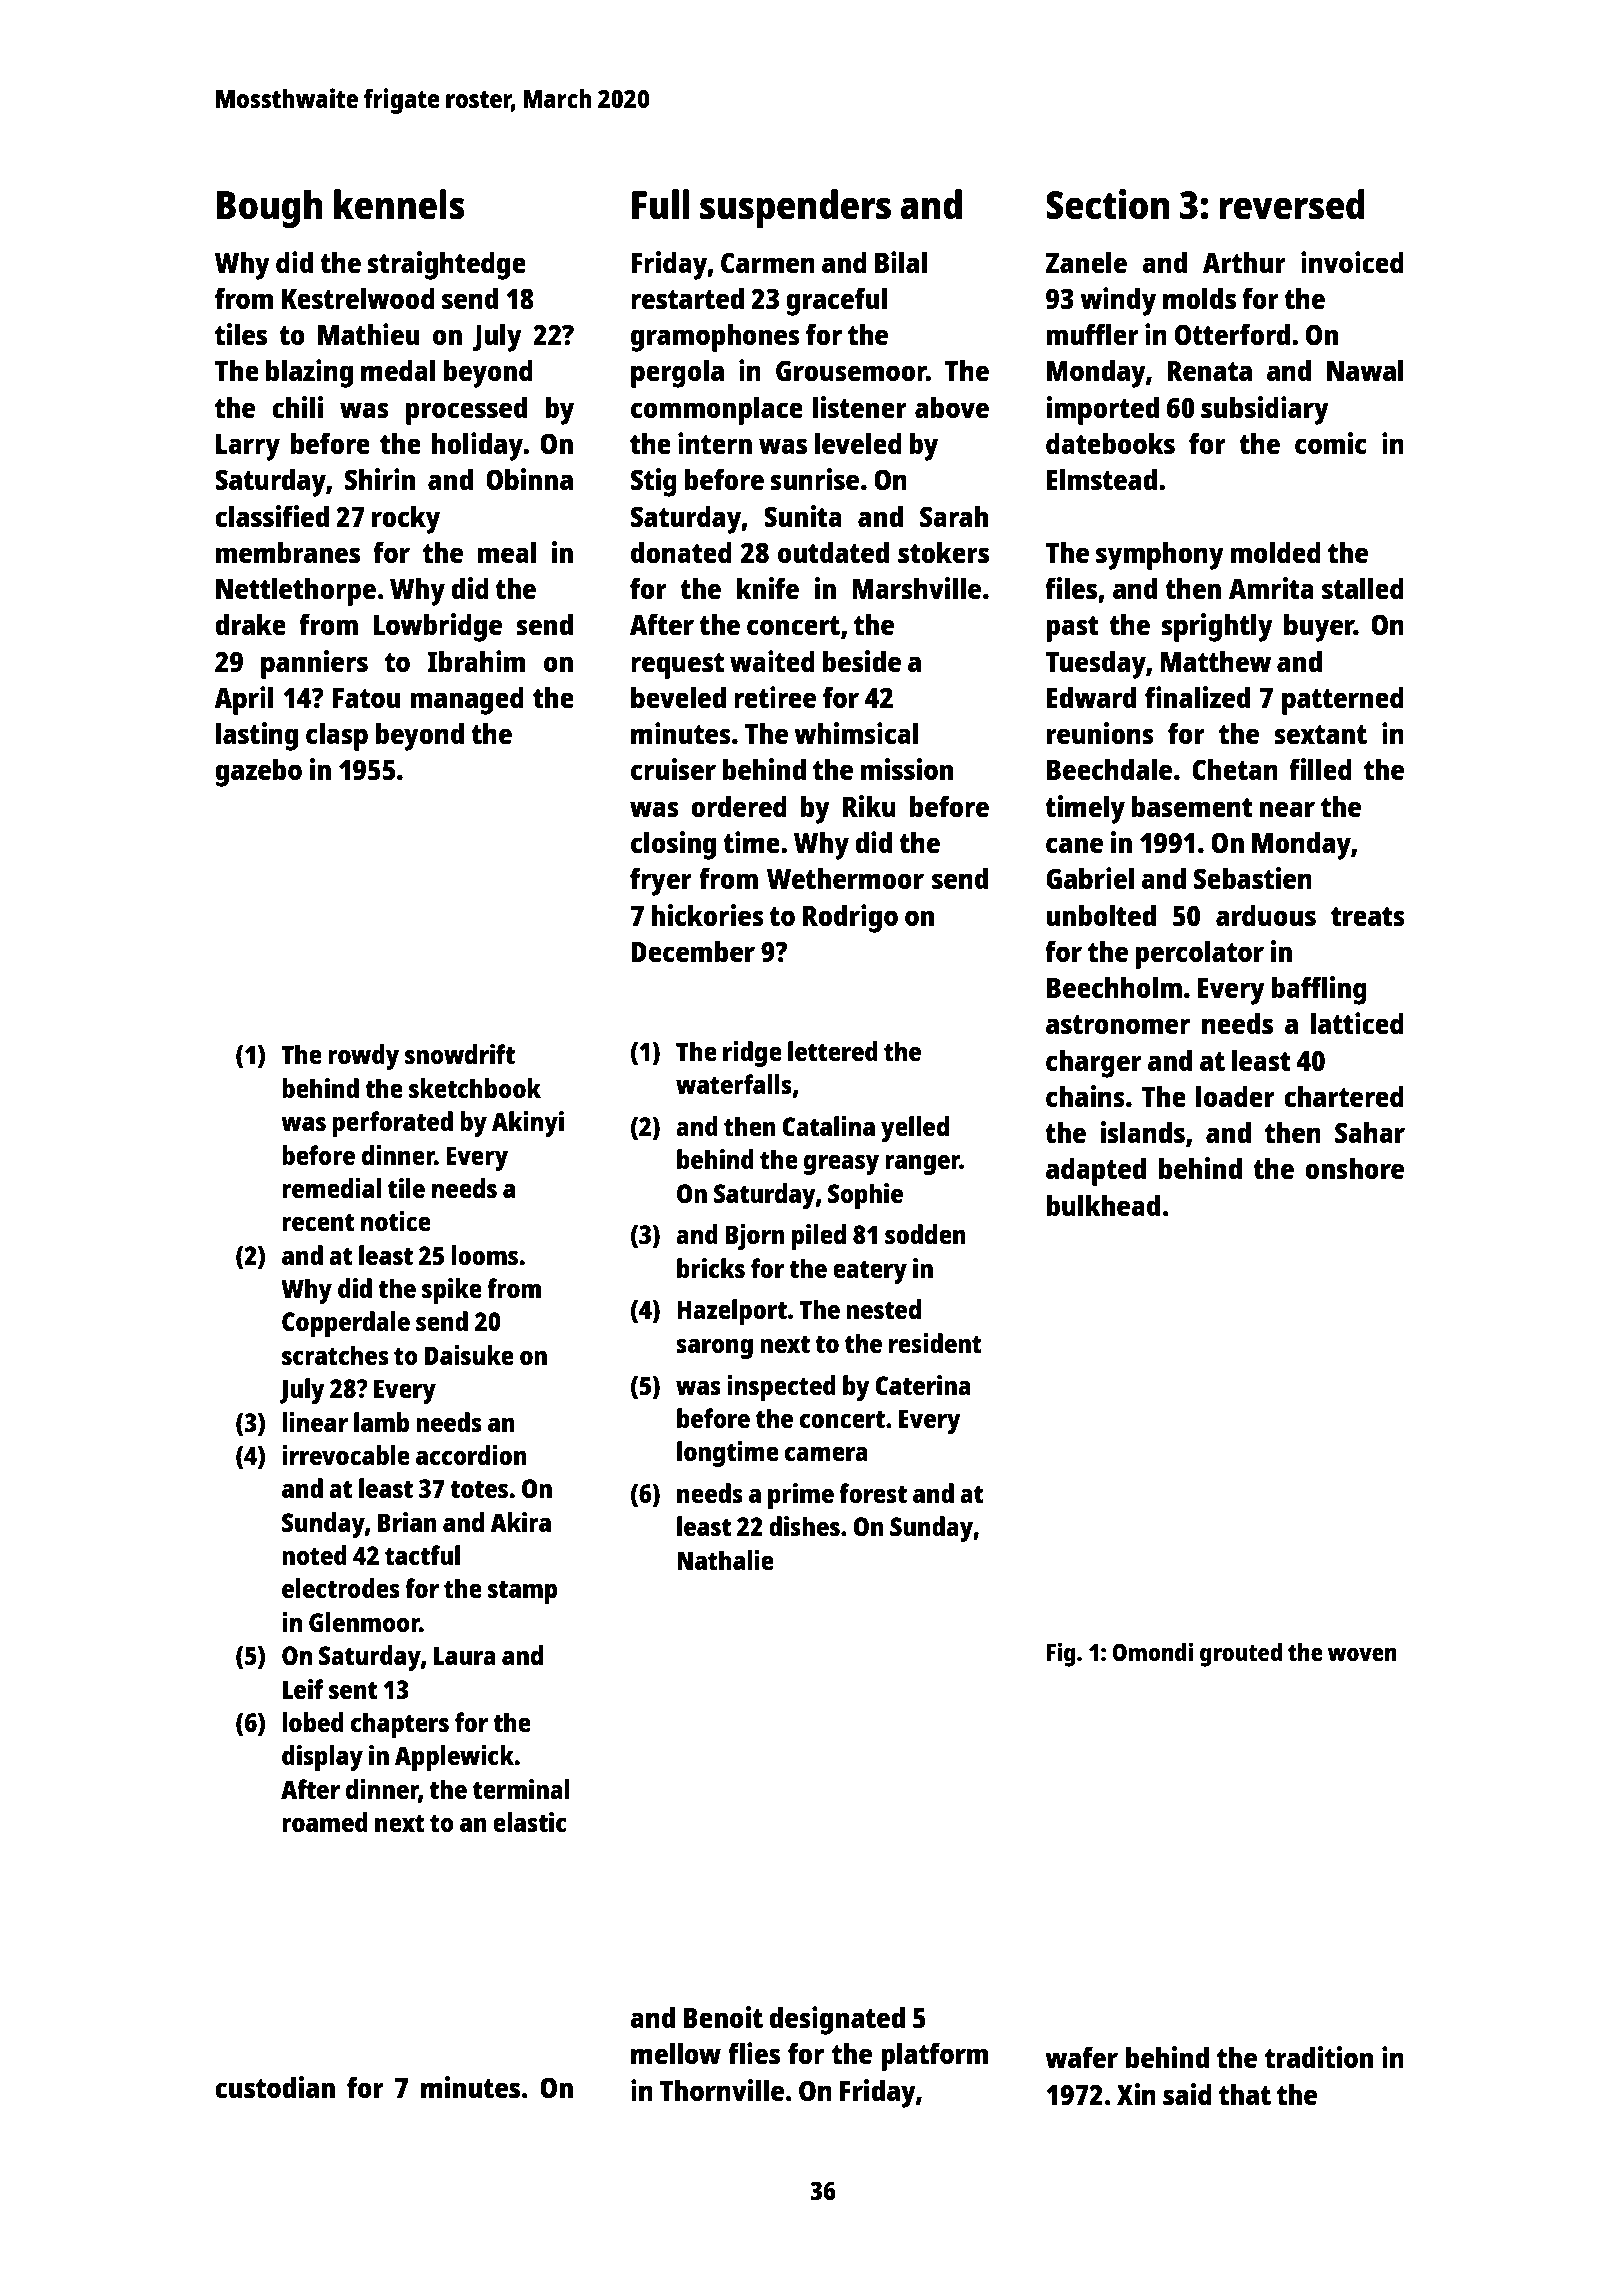 Image resolution: width=1620 pixels, height=2292 pixels. Describe the element at coordinates (1086, 262) in the screenshot. I see `Zanele` at that location.
